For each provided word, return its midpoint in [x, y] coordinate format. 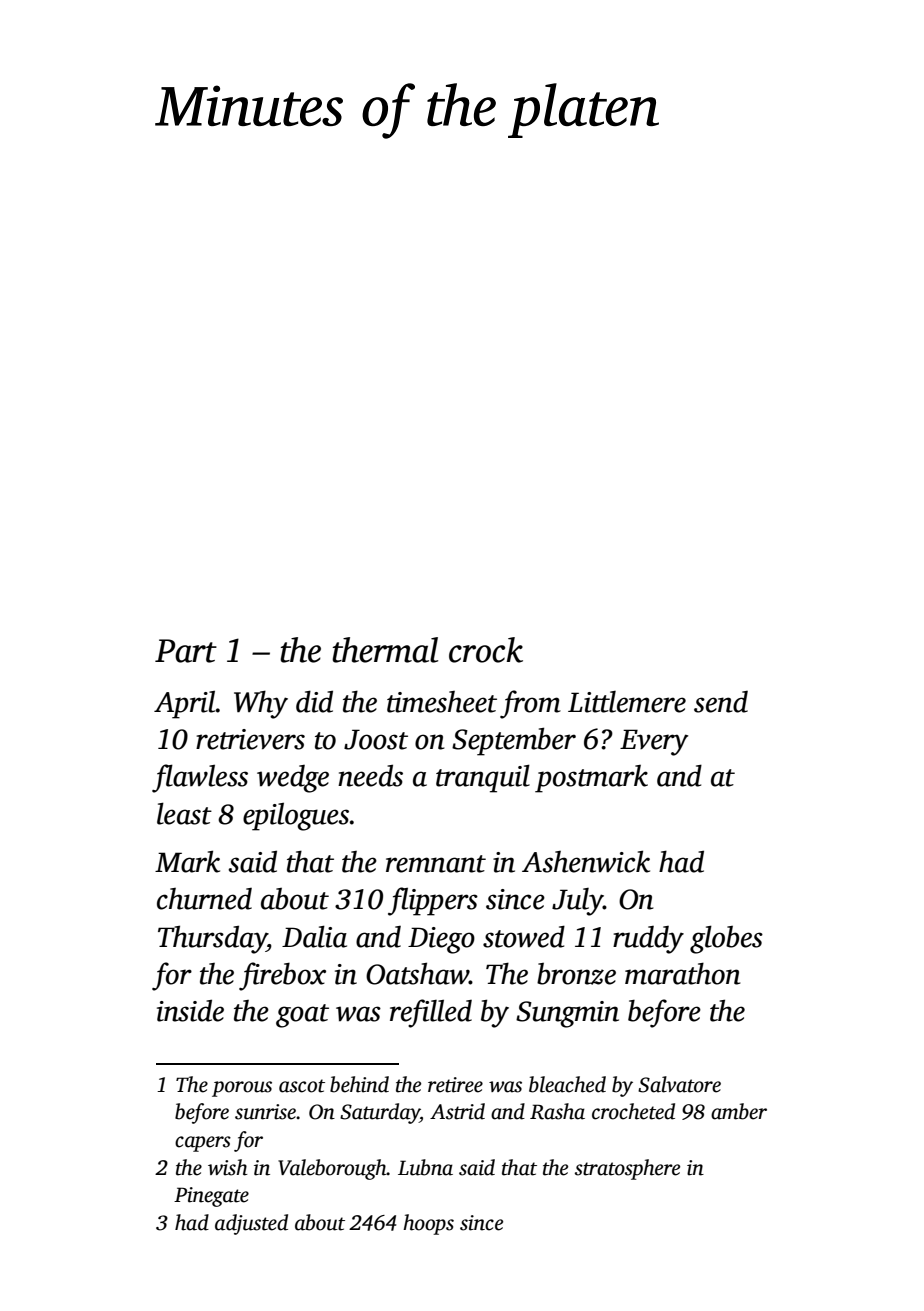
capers [203, 1144]
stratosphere [627, 1169]
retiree [455, 1085]
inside [190, 1010]
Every [654, 742]
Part [186, 651]
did [314, 701]
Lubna [425, 1167]
